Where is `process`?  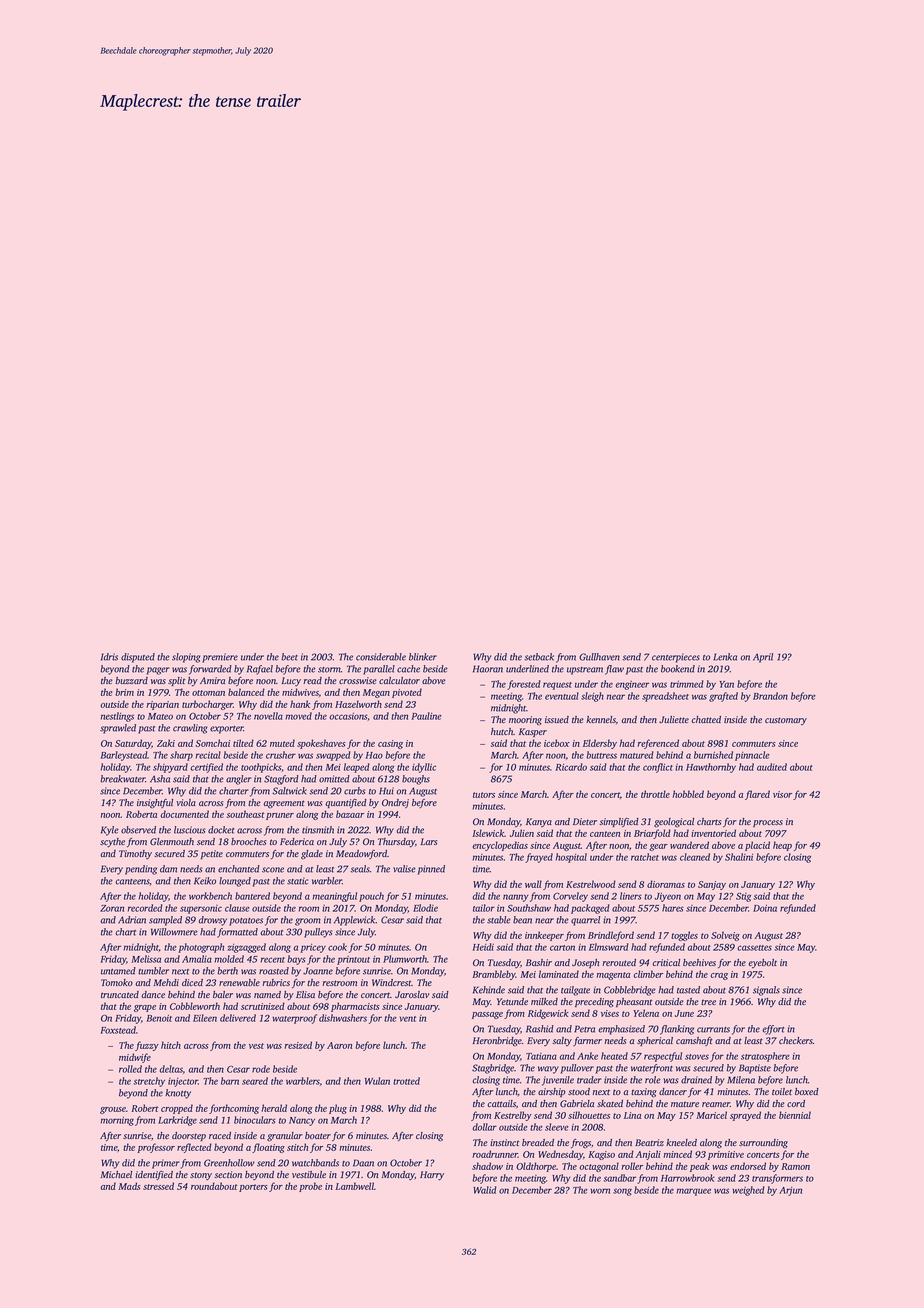
process is located at coordinates (768, 823).
